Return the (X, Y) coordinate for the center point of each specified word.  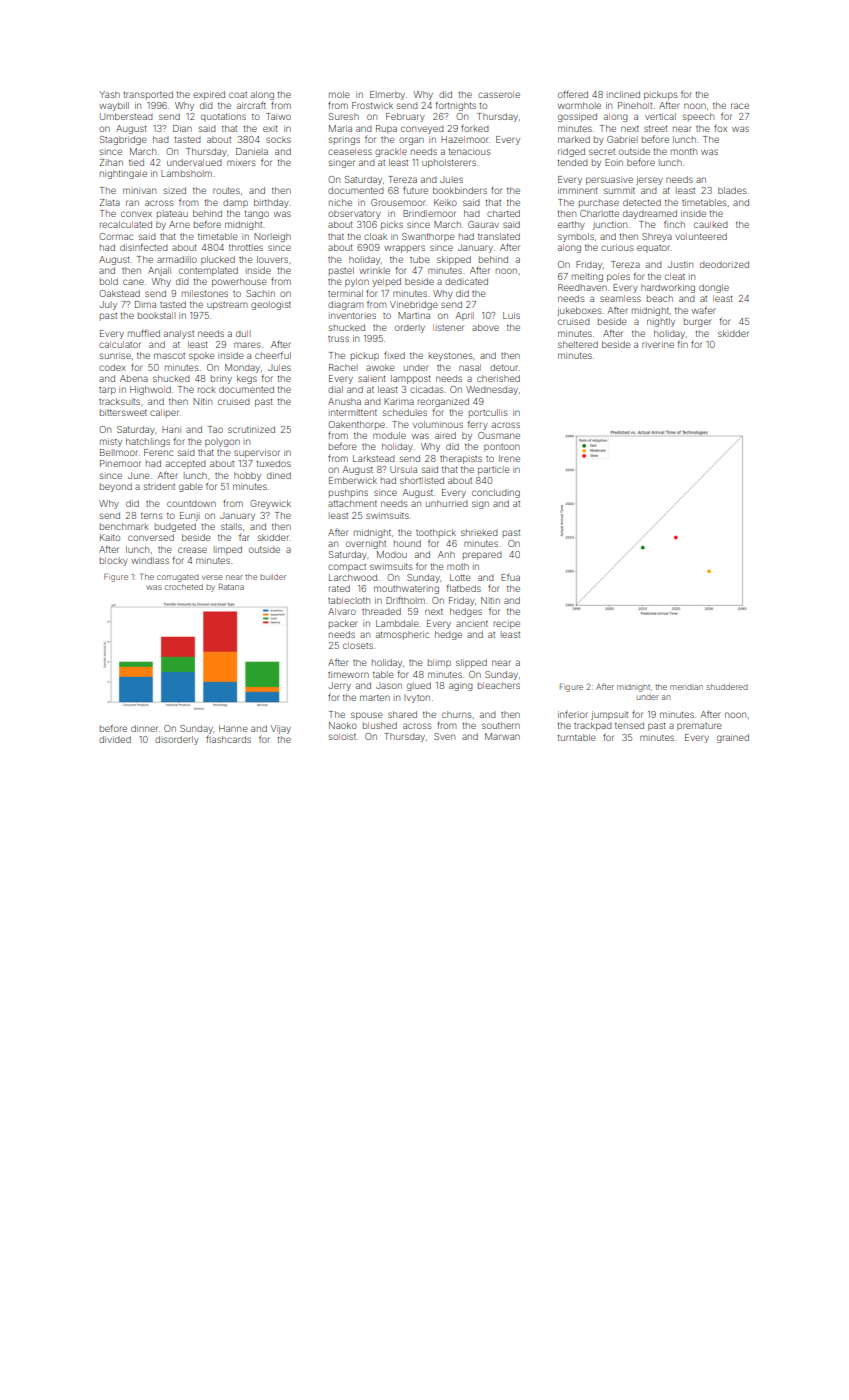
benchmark (124, 526)
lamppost (411, 379)
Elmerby (387, 95)
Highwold (150, 390)
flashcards (228, 739)
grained (733, 738)
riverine (658, 344)
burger (698, 322)
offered (573, 94)
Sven (444, 736)
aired (445, 435)
